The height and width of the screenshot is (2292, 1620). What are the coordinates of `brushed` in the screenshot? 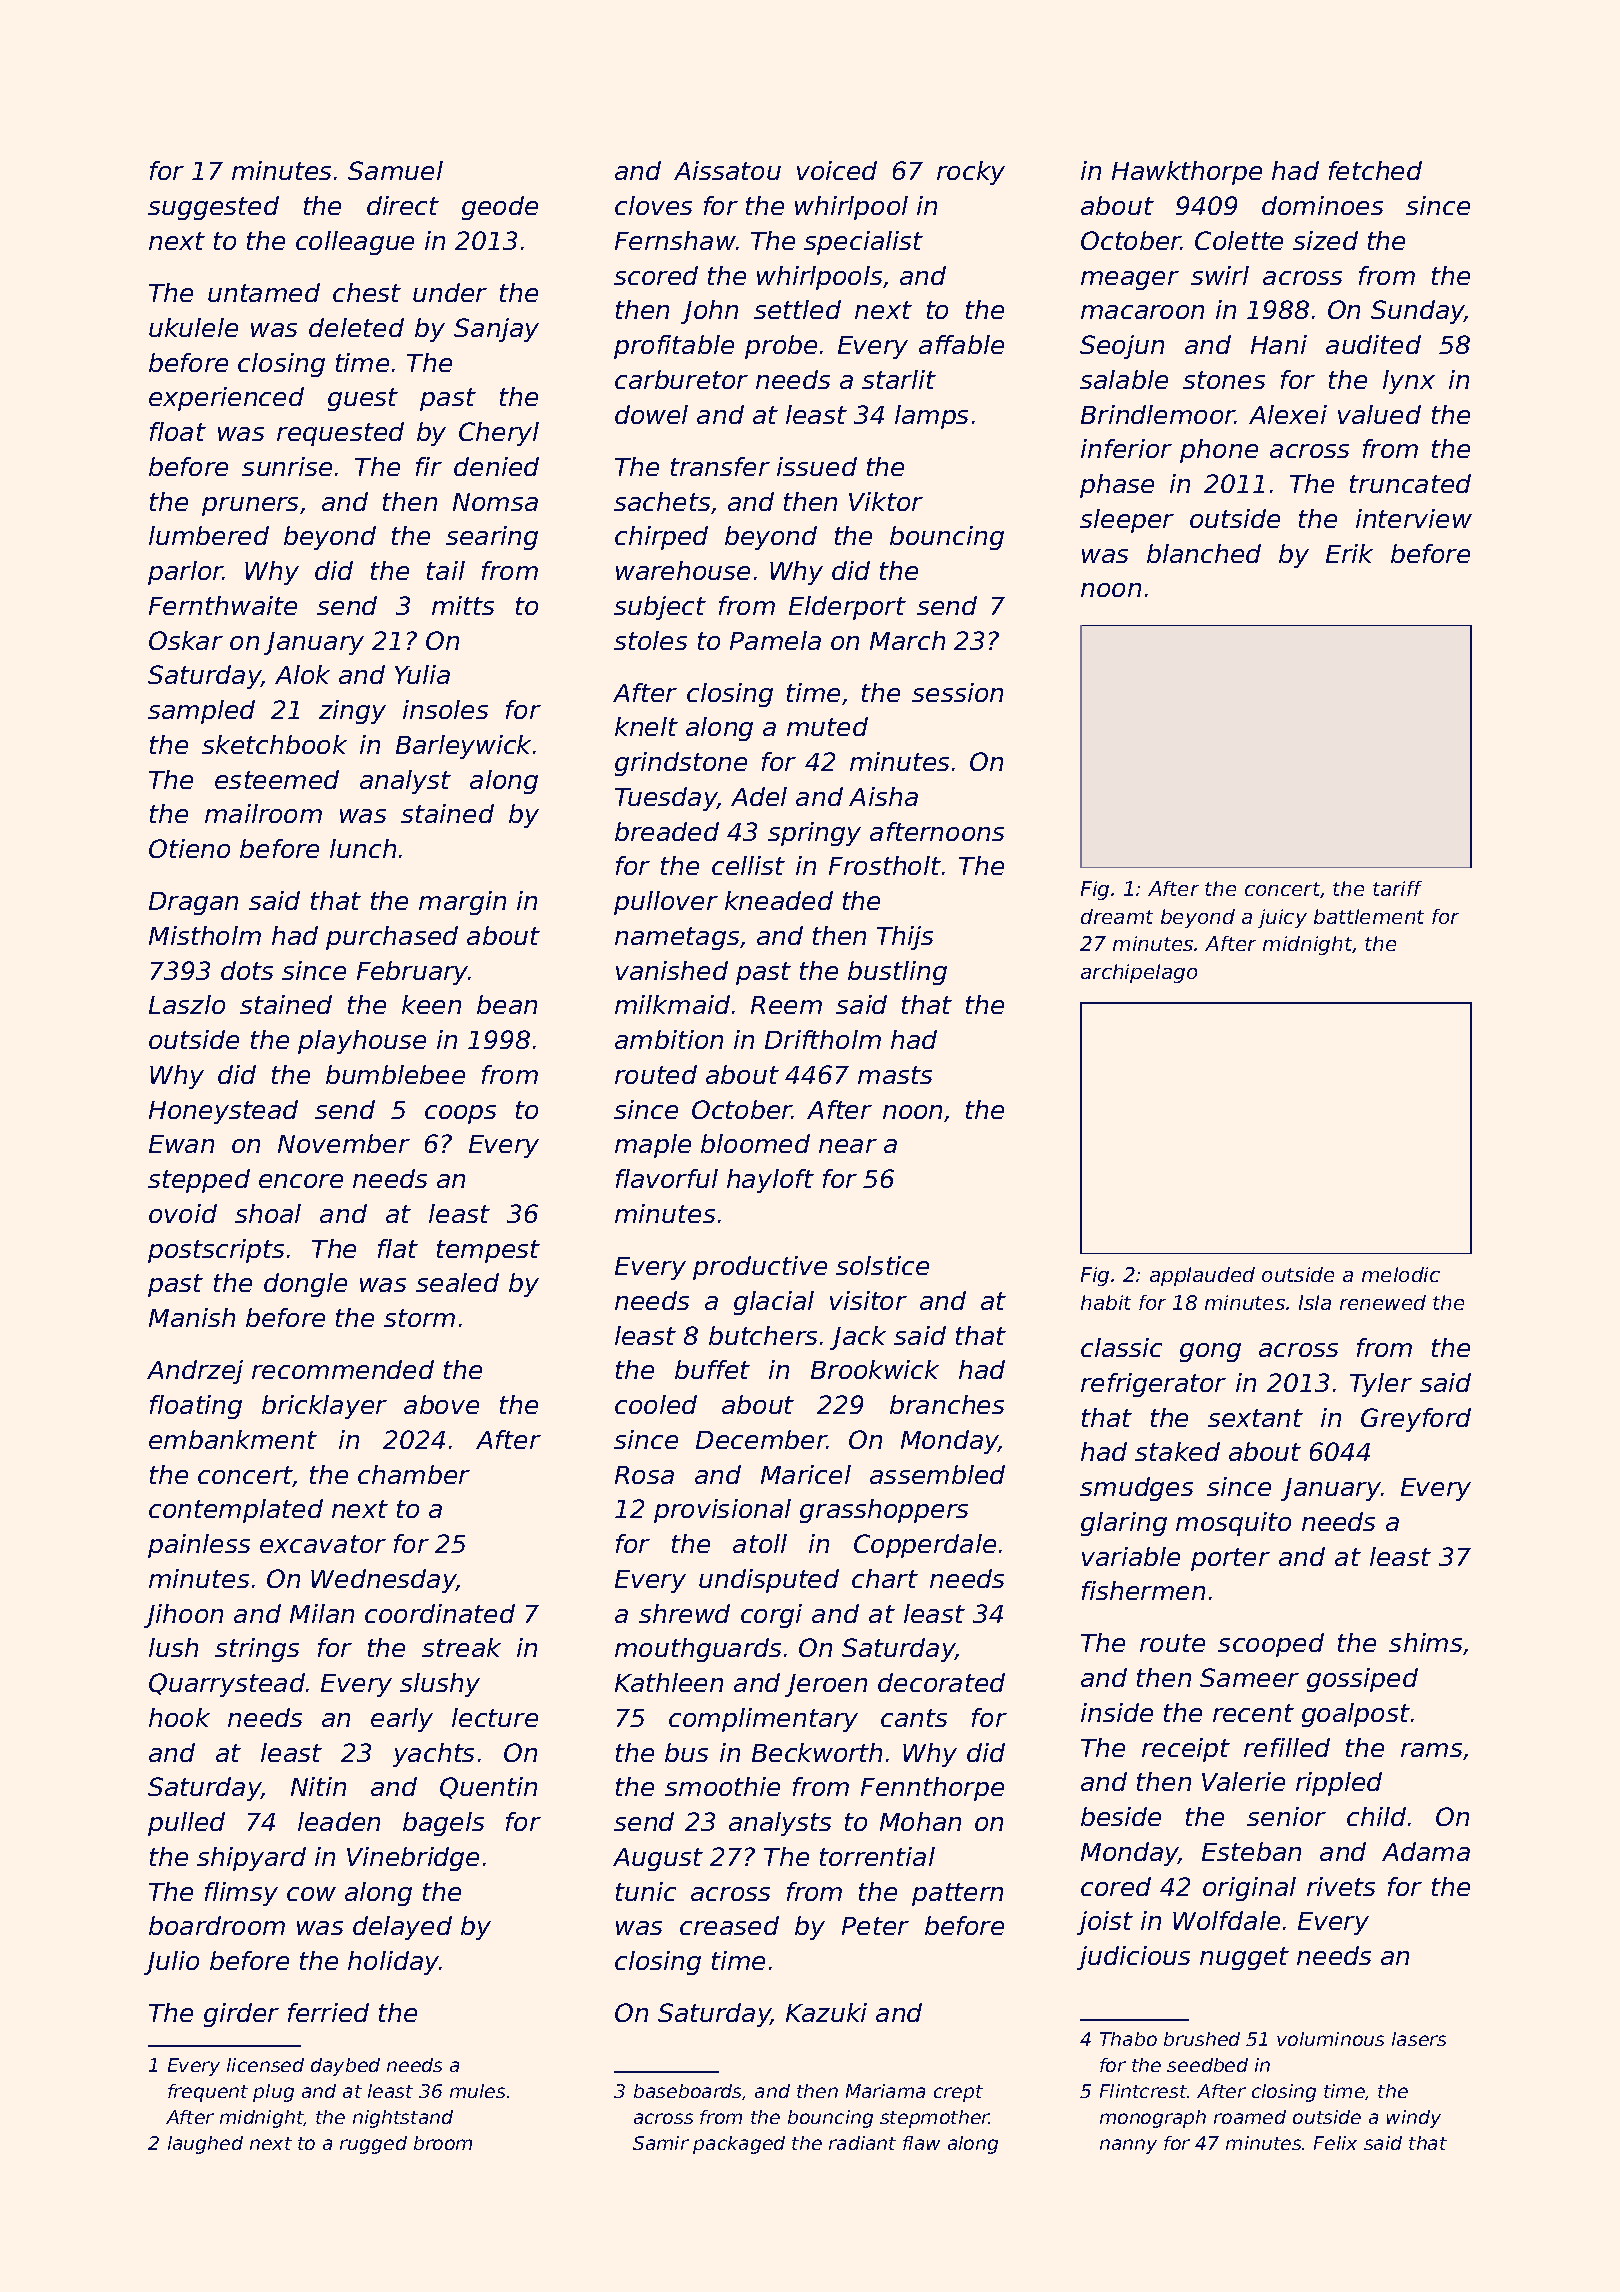 It's located at (1202, 2039).
